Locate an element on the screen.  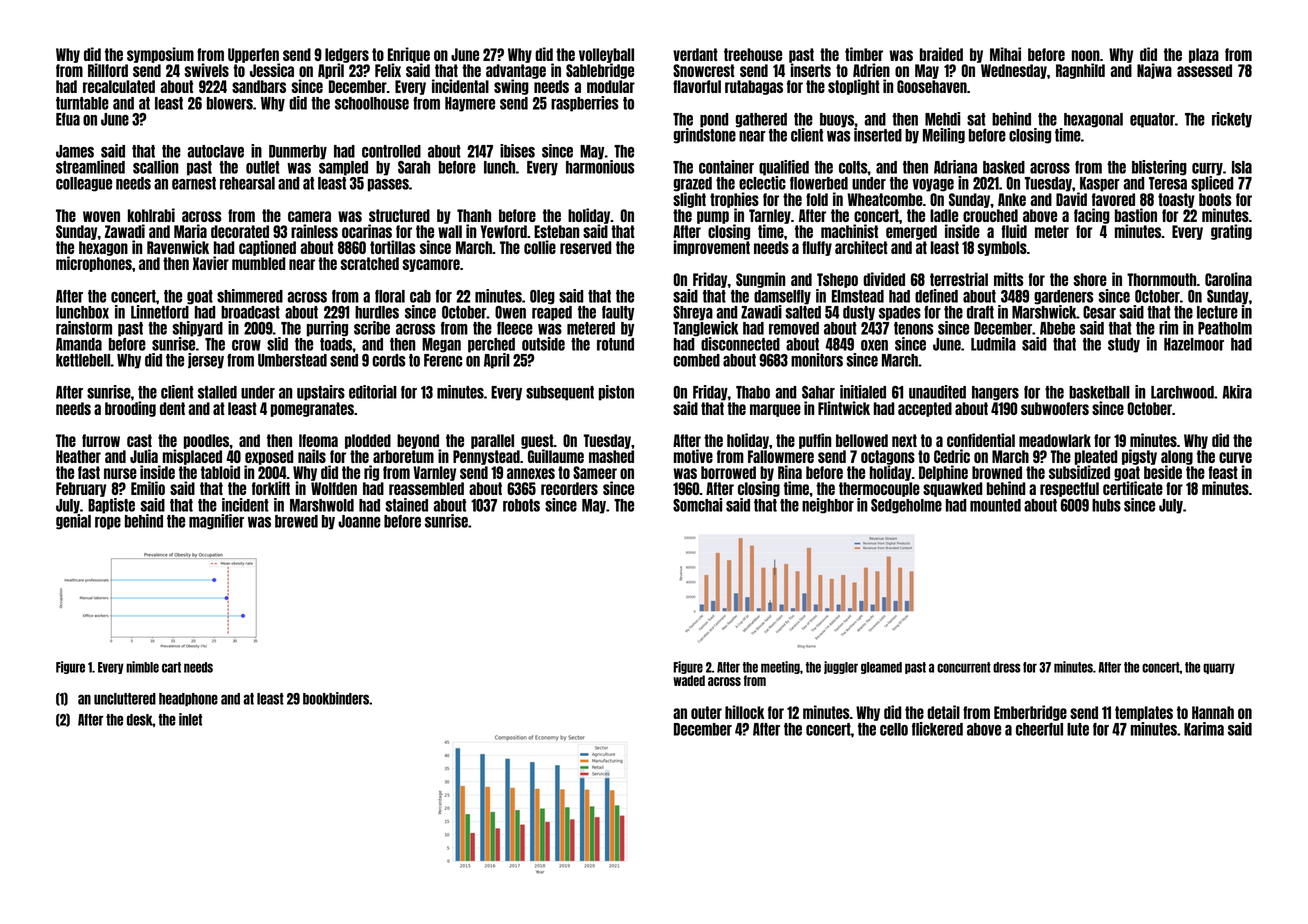
lute is located at coordinates (1078, 729).
